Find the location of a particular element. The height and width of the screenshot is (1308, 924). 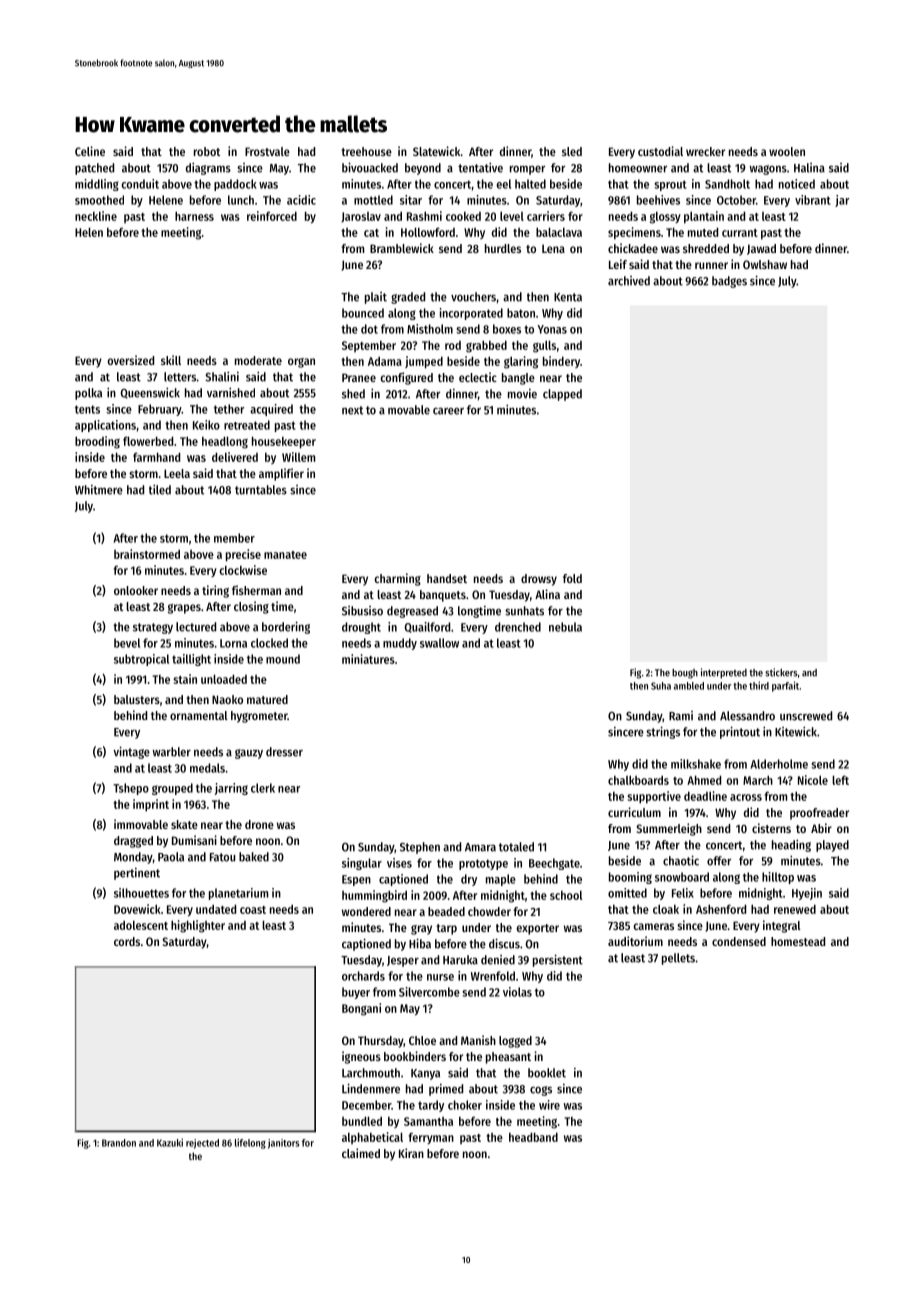

wire is located at coordinates (549, 1105).
